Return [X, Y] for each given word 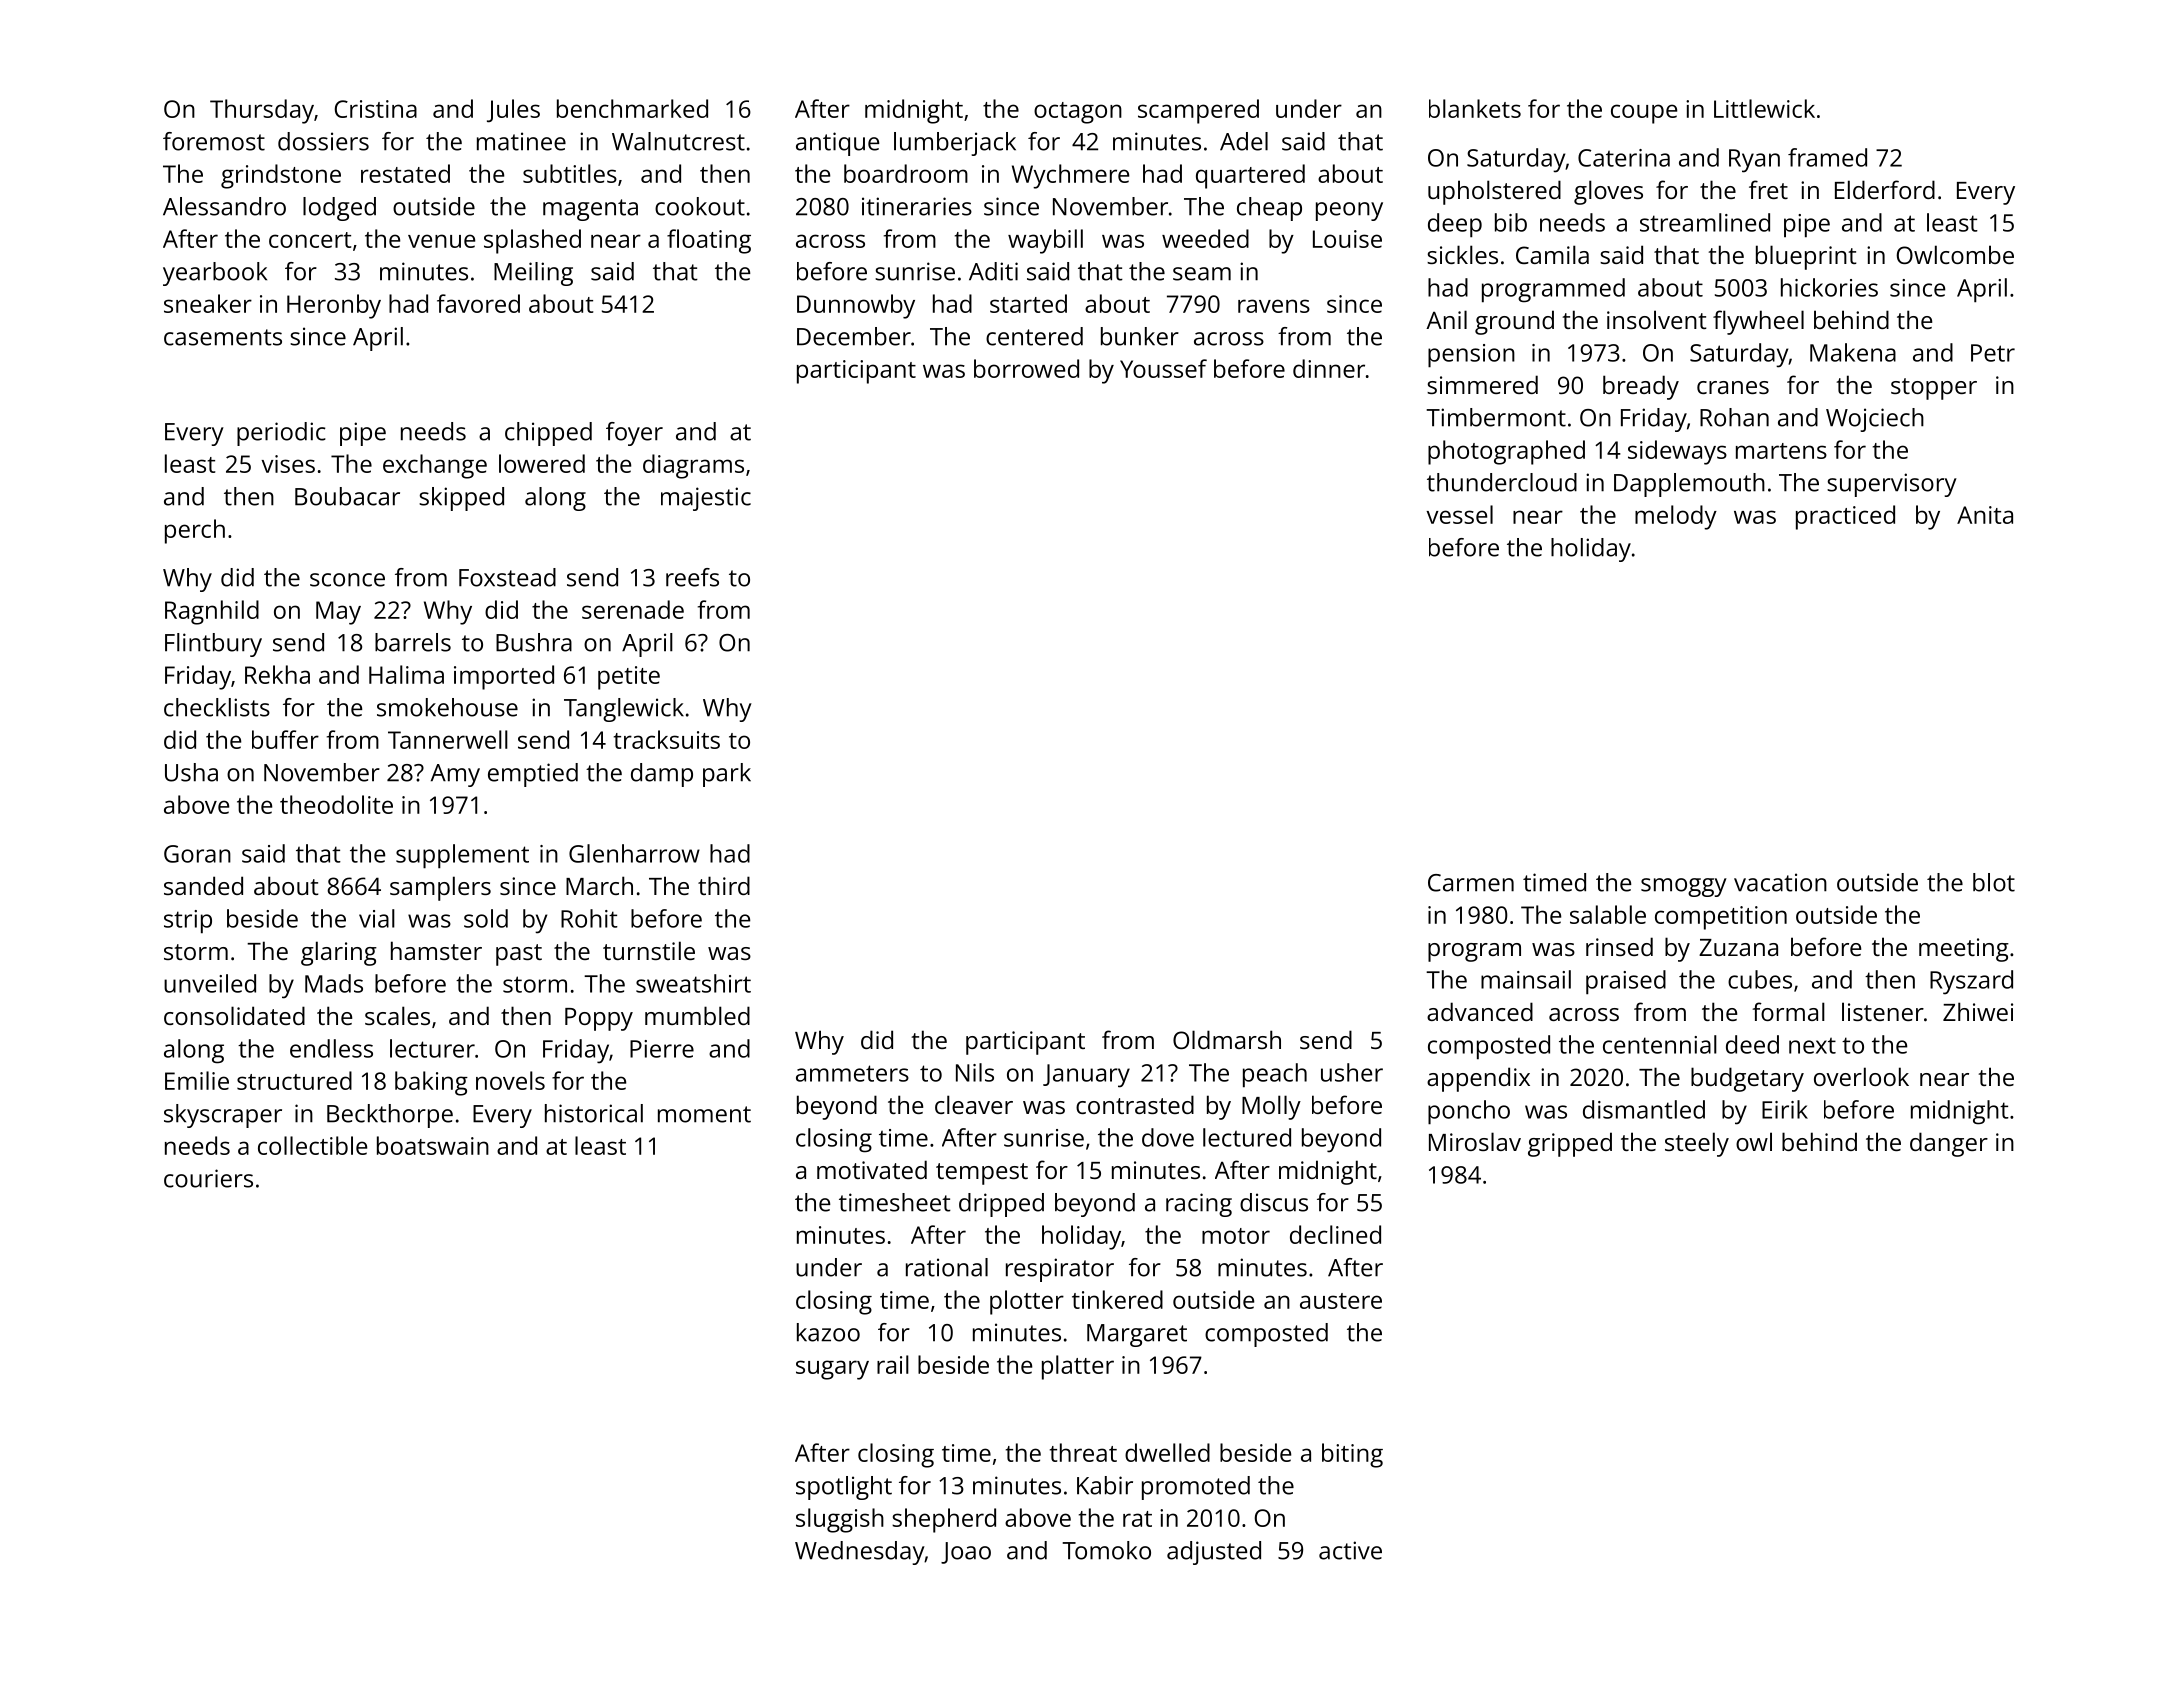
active [1350, 1550]
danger [1949, 1144]
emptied [533, 775]
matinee [521, 141]
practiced [1845, 517]
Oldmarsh [1227, 1039]
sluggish [840, 1520]
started [1028, 303]
